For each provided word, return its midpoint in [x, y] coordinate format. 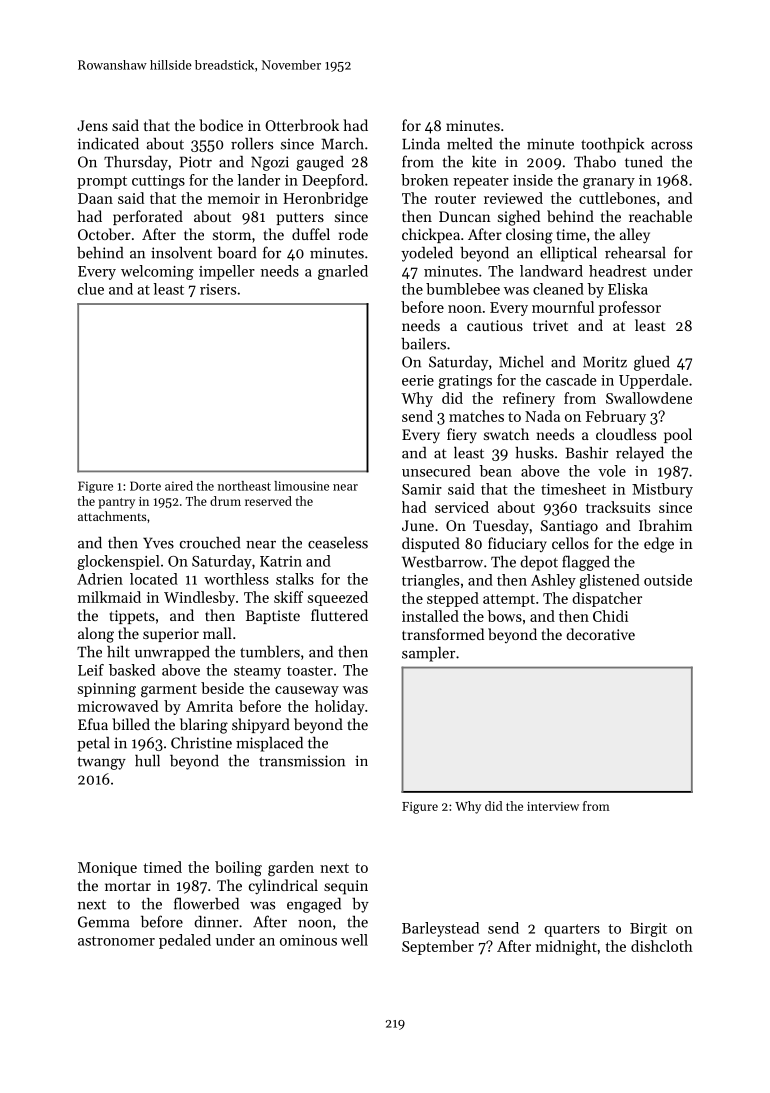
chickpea [431, 235]
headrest [618, 271]
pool [678, 435]
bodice [221, 125]
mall [217, 633]
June [418, 525]
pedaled [185, 941]
